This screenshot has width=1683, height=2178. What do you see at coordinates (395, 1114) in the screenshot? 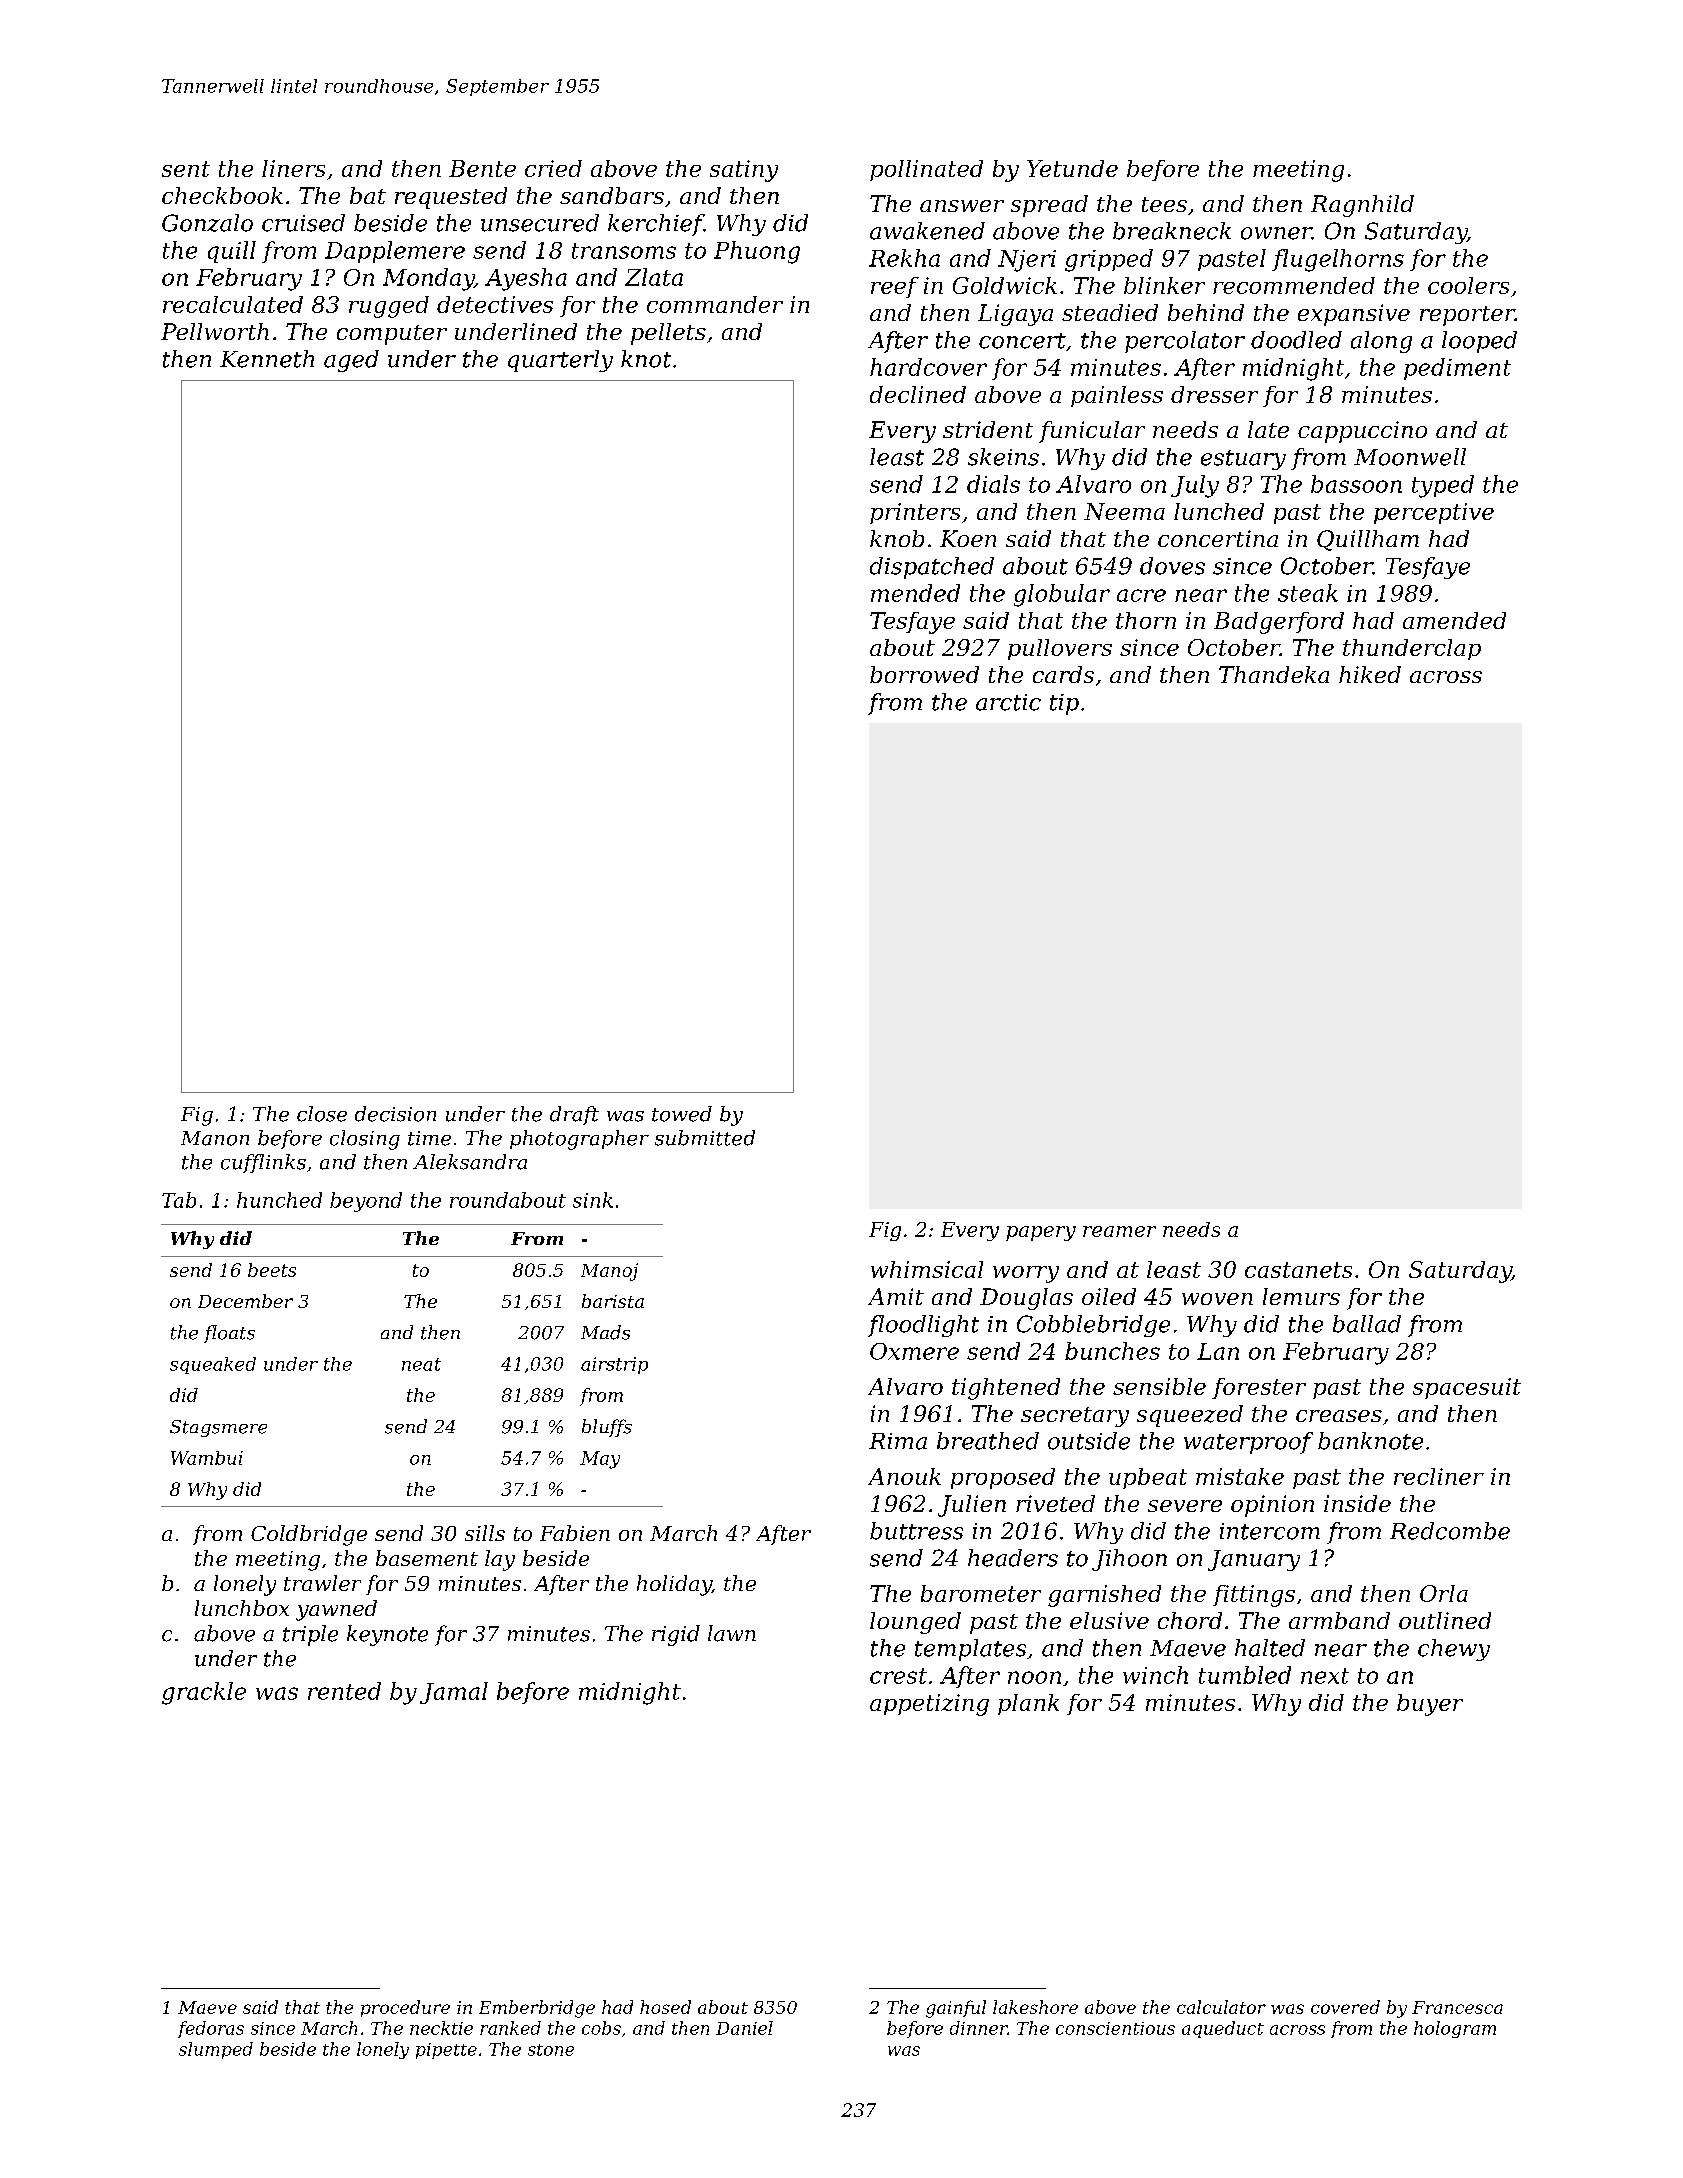
I see `decision` at bounding box center [395, 1114].
